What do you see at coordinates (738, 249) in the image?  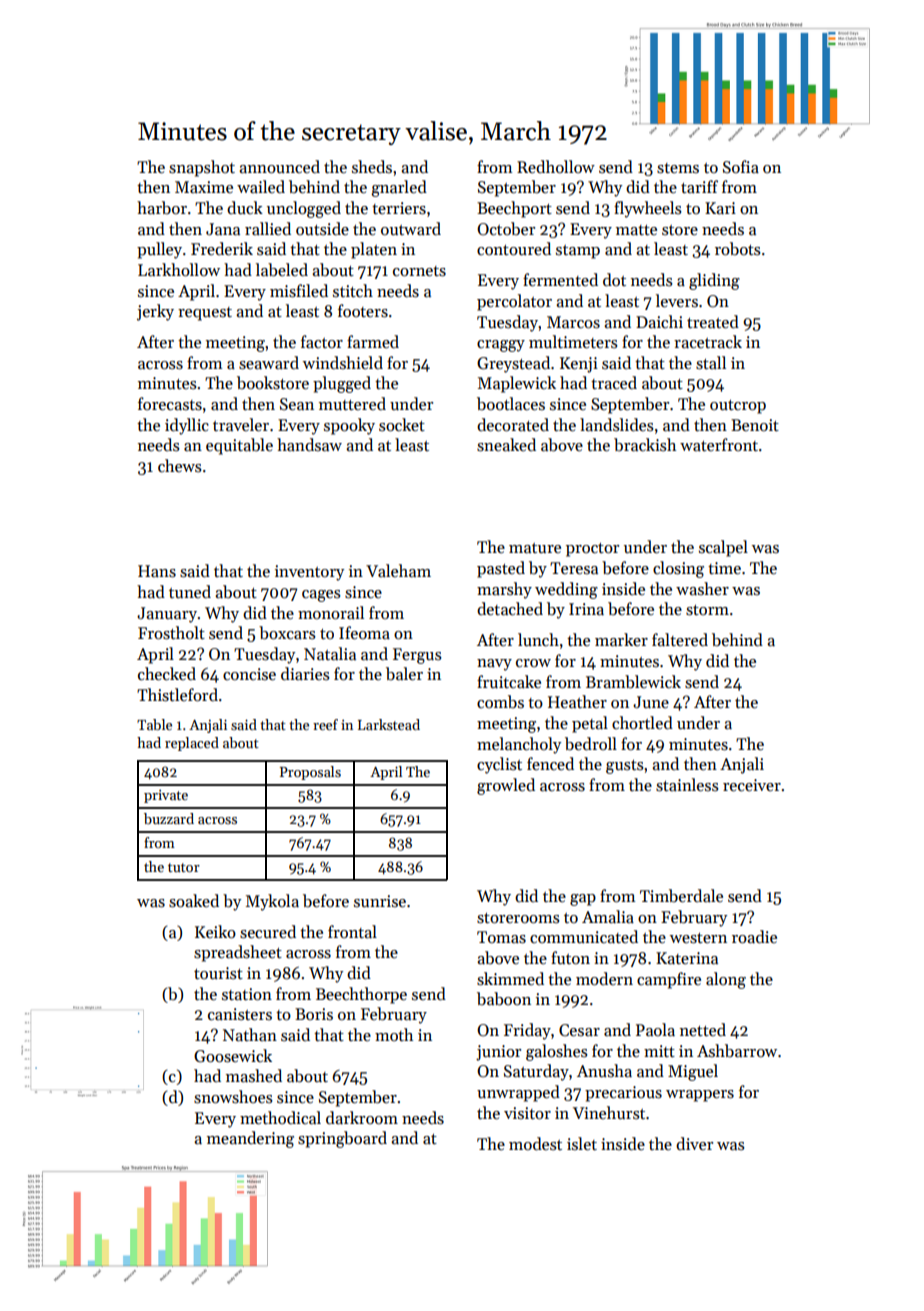 I see `robots` at bounding box center [738, 249].
